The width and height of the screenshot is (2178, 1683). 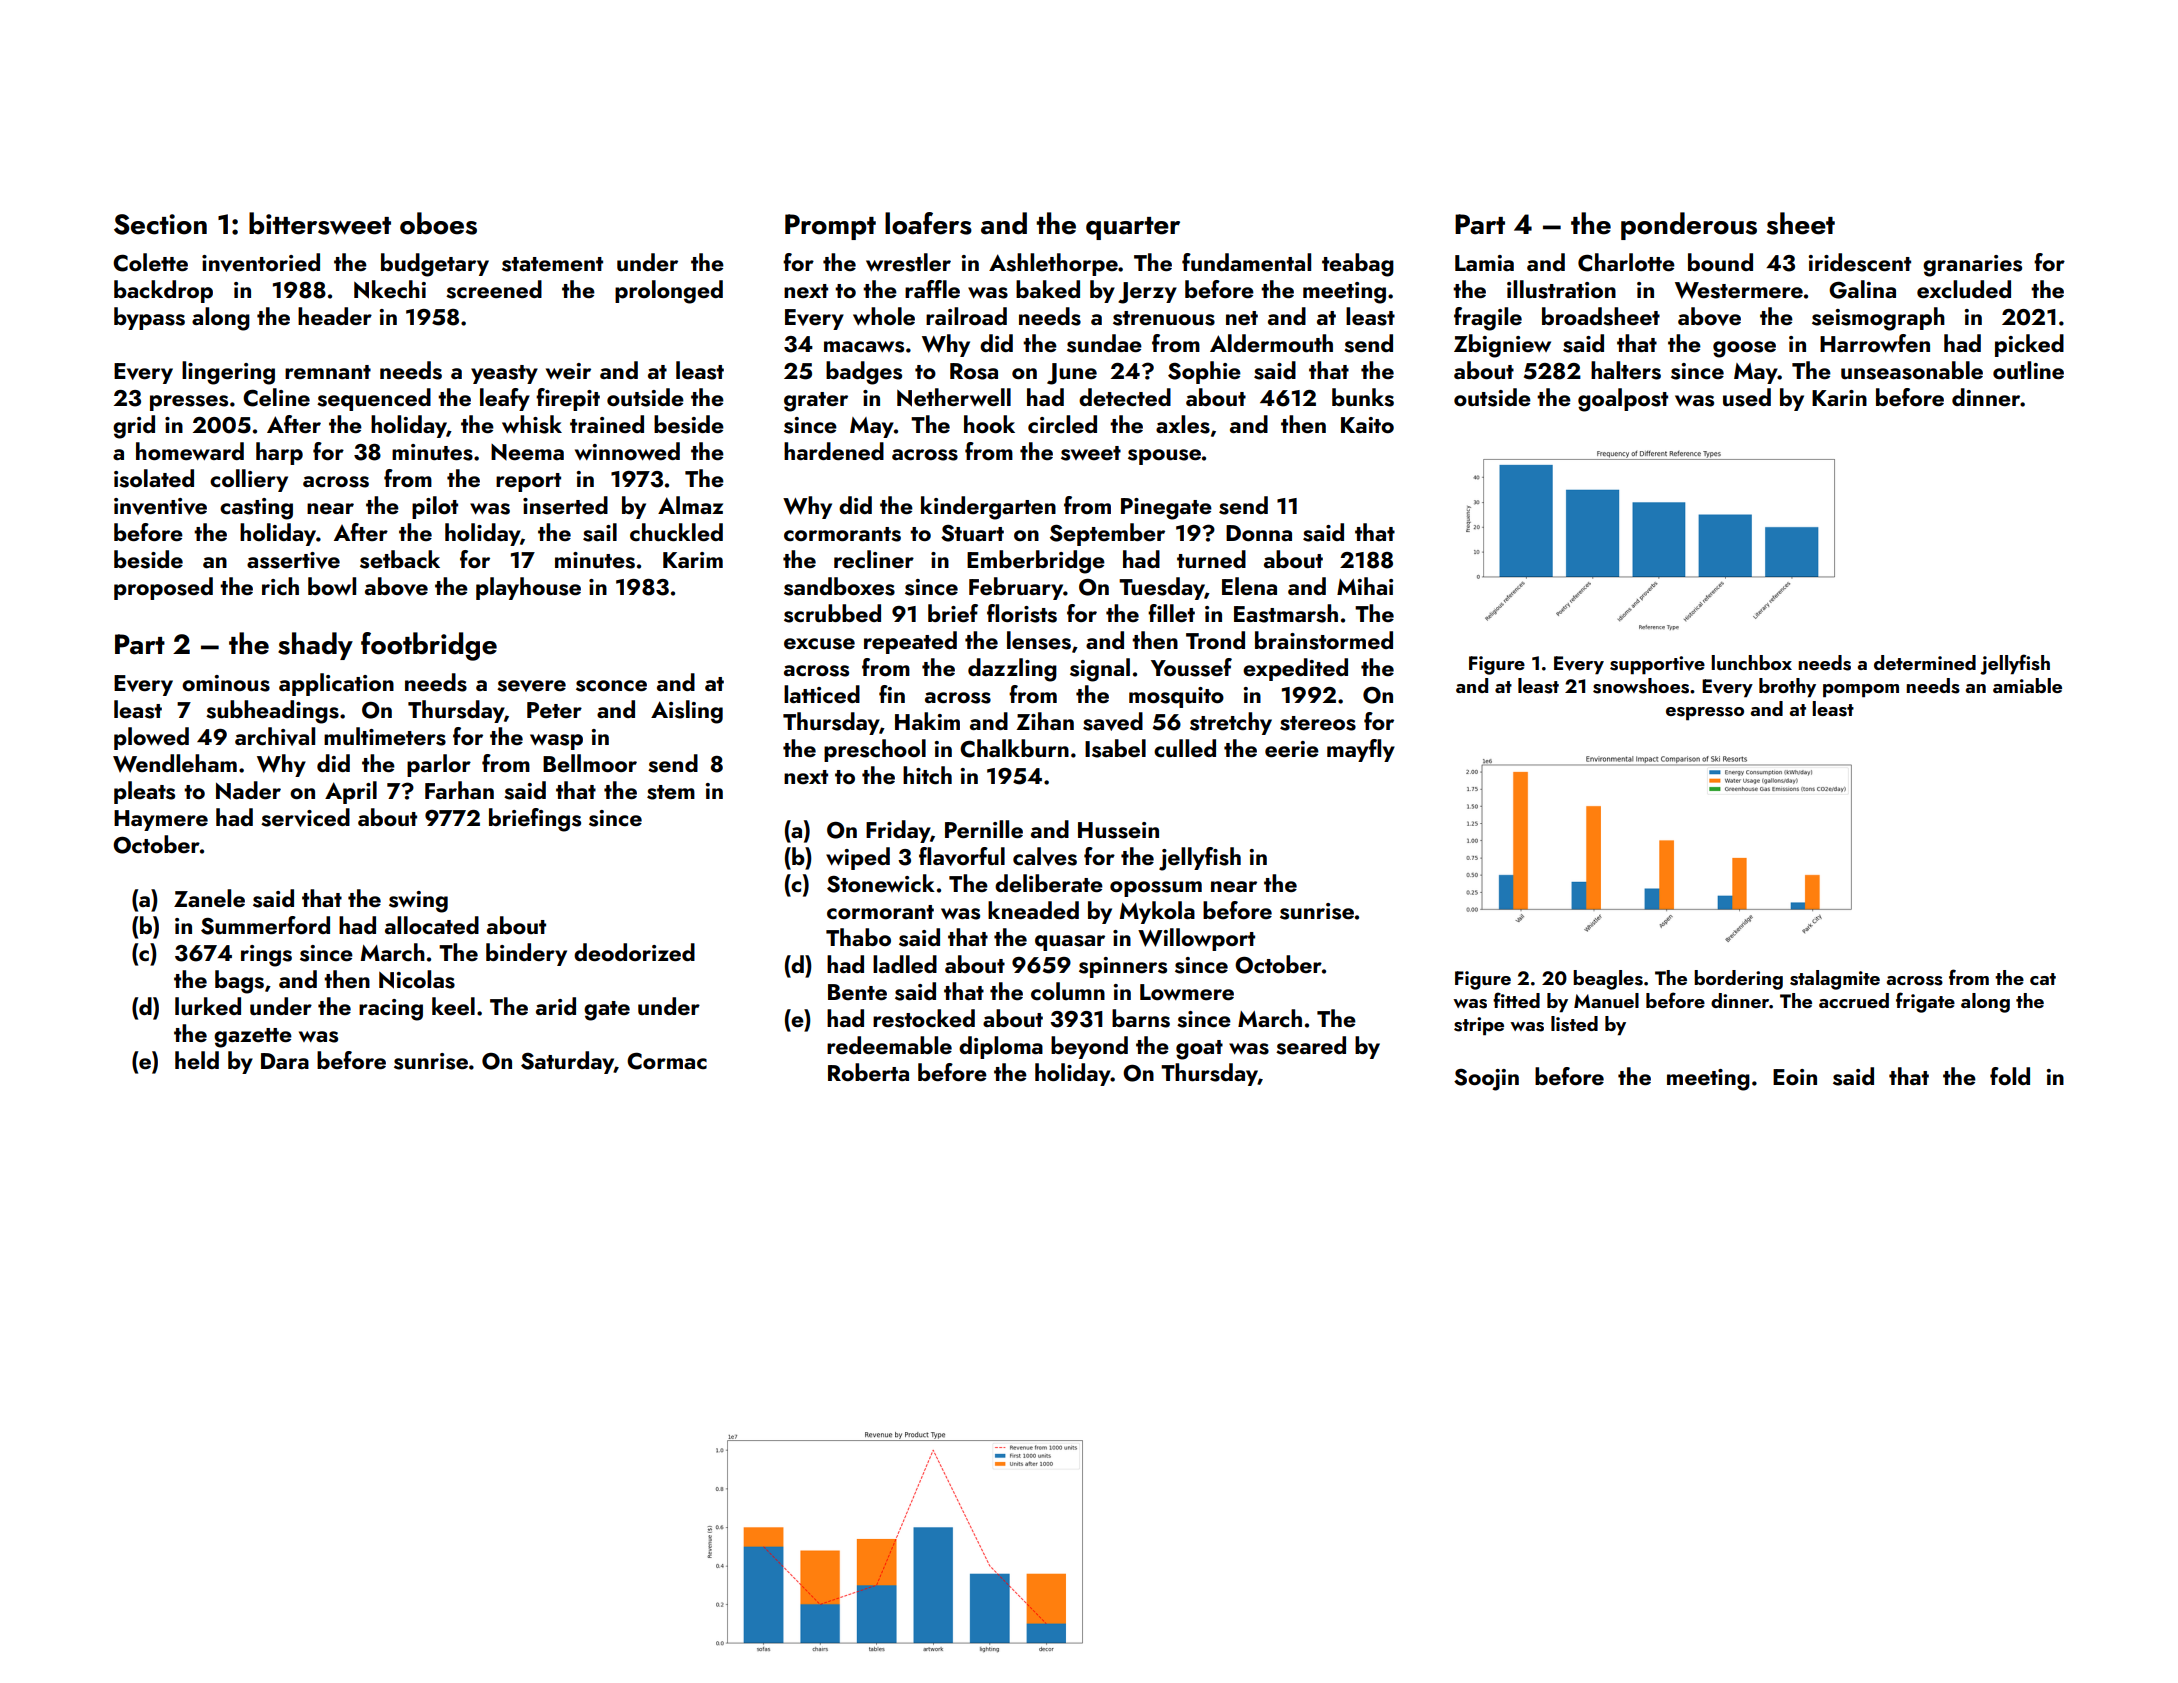 What do you see at coordinates (1751, 662) in the screenshot?
I see `lunchbox` at bounding box center [1751, 662].
